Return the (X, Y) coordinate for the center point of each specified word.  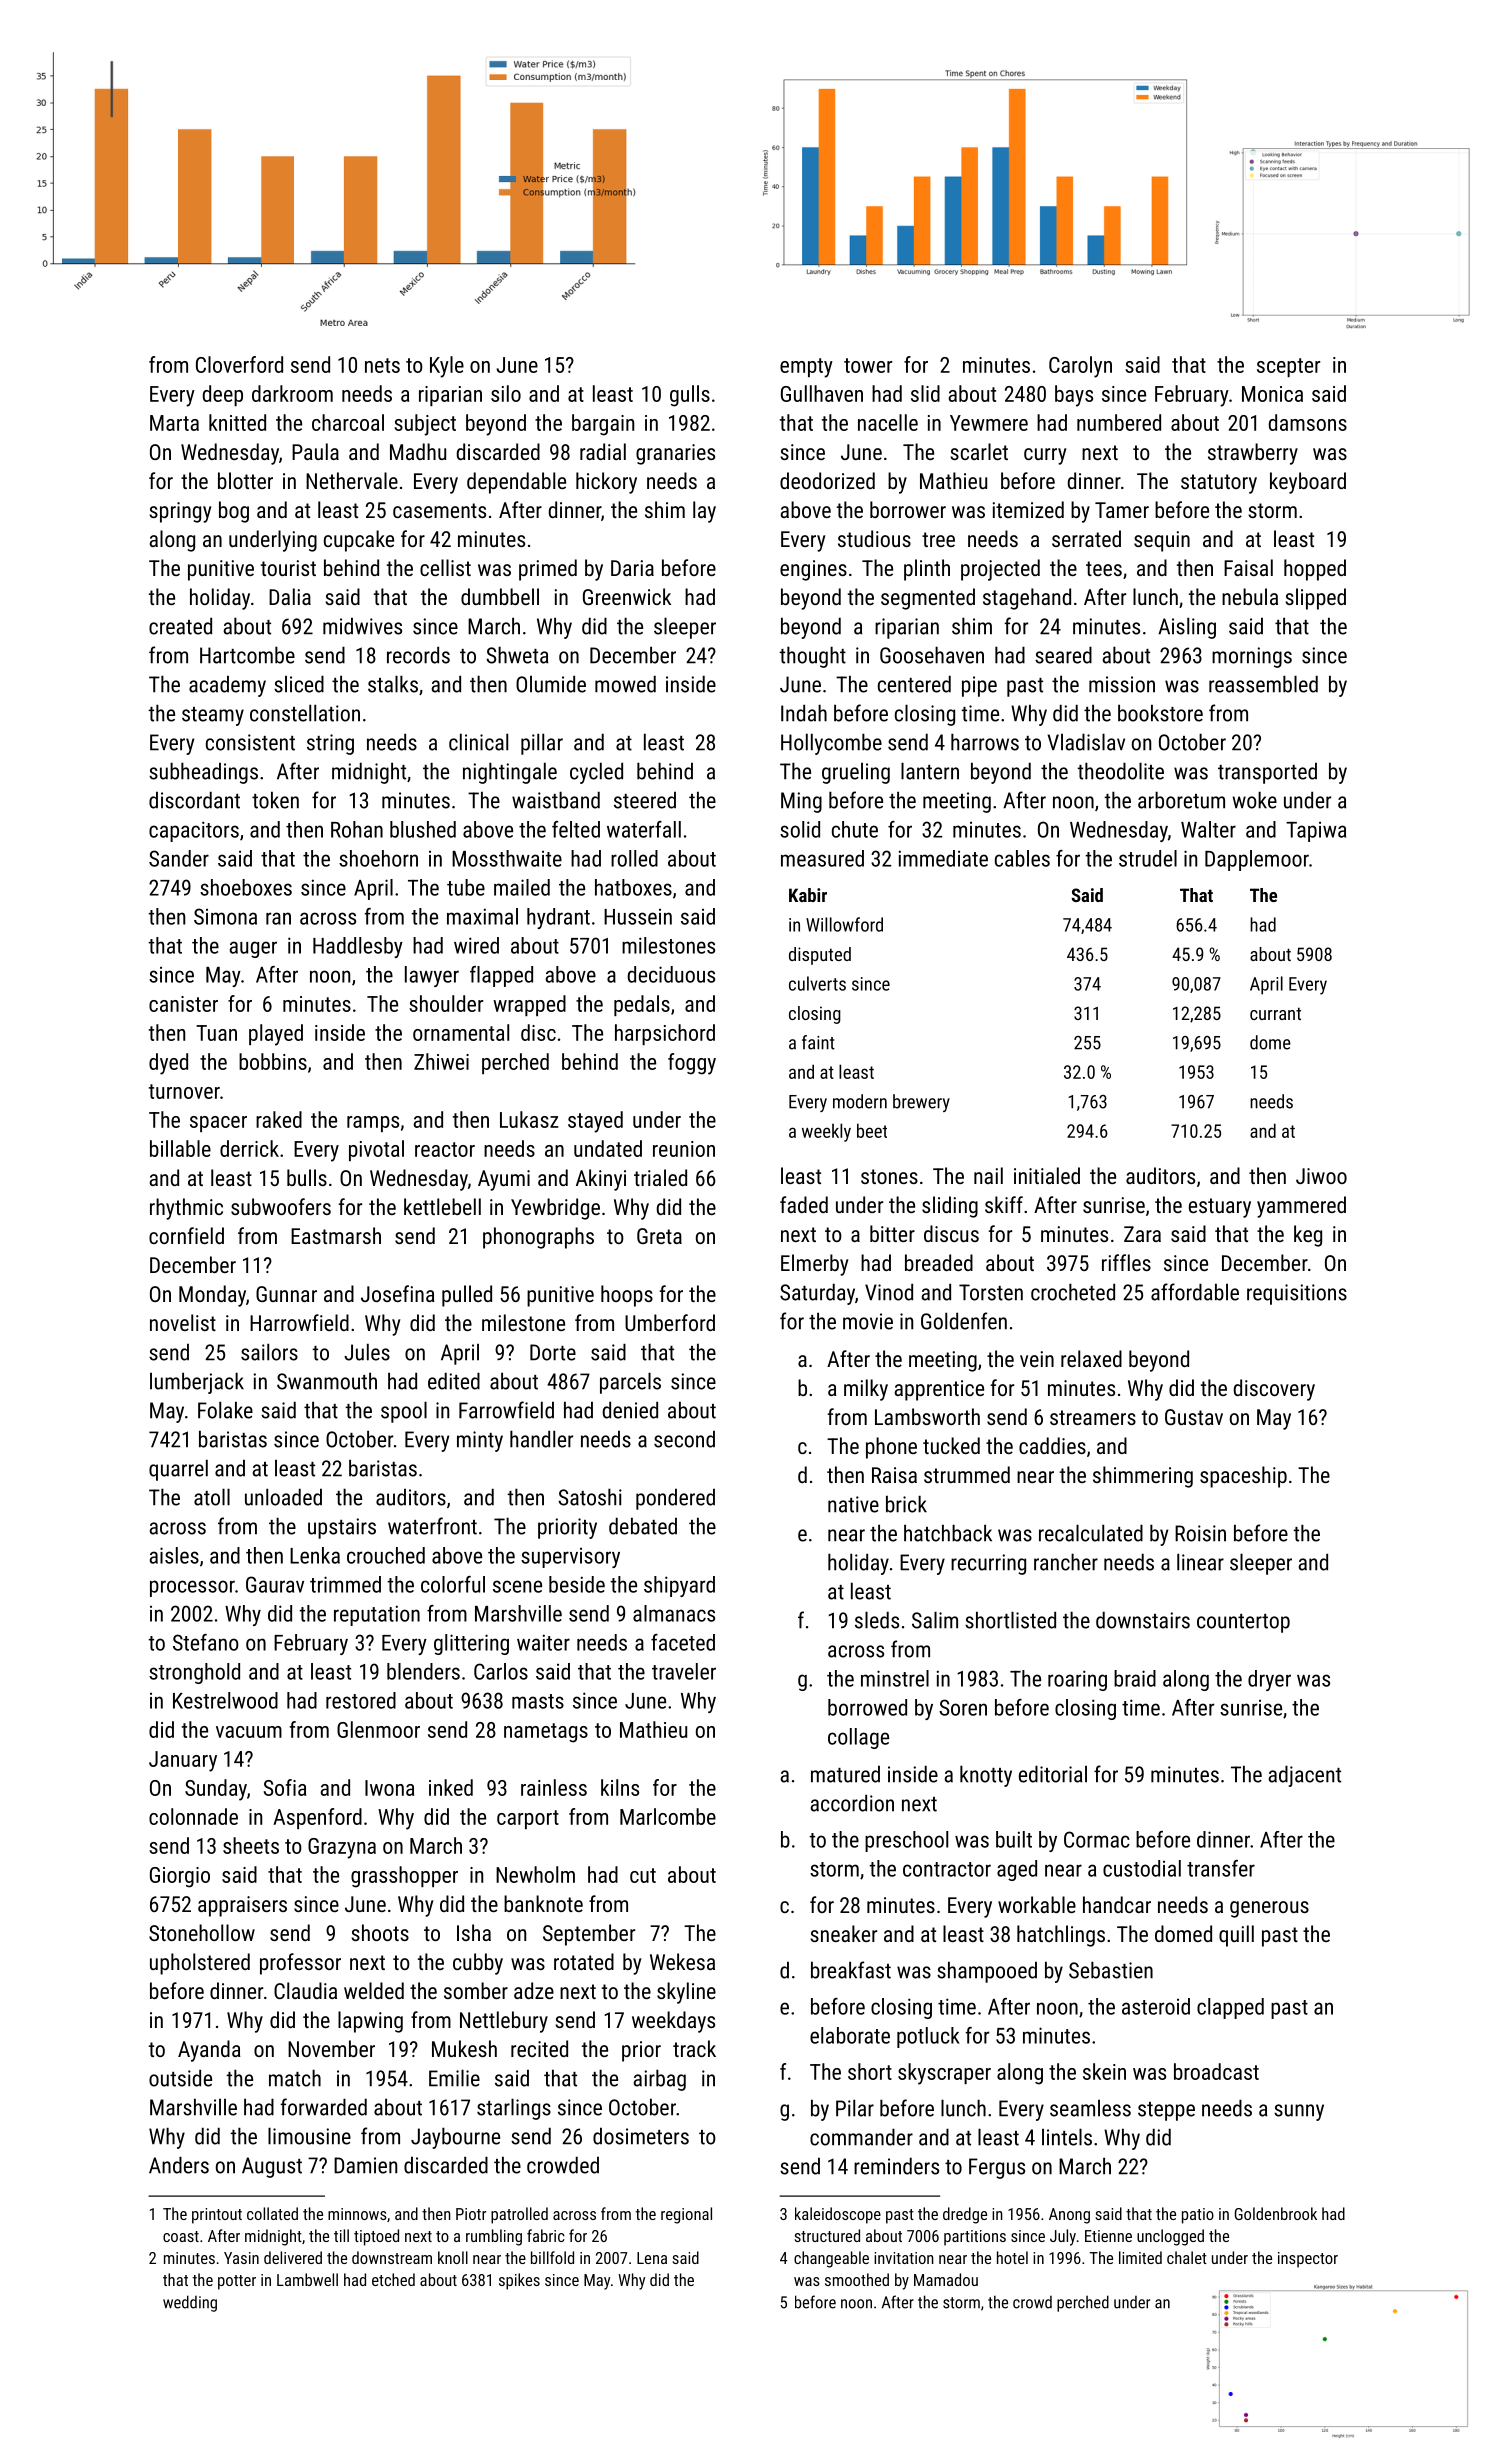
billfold (552, 2257)
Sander (179, 858)
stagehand (1027, 599)
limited (1140, 2257)
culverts (817, 983)
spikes (519, 2281)
